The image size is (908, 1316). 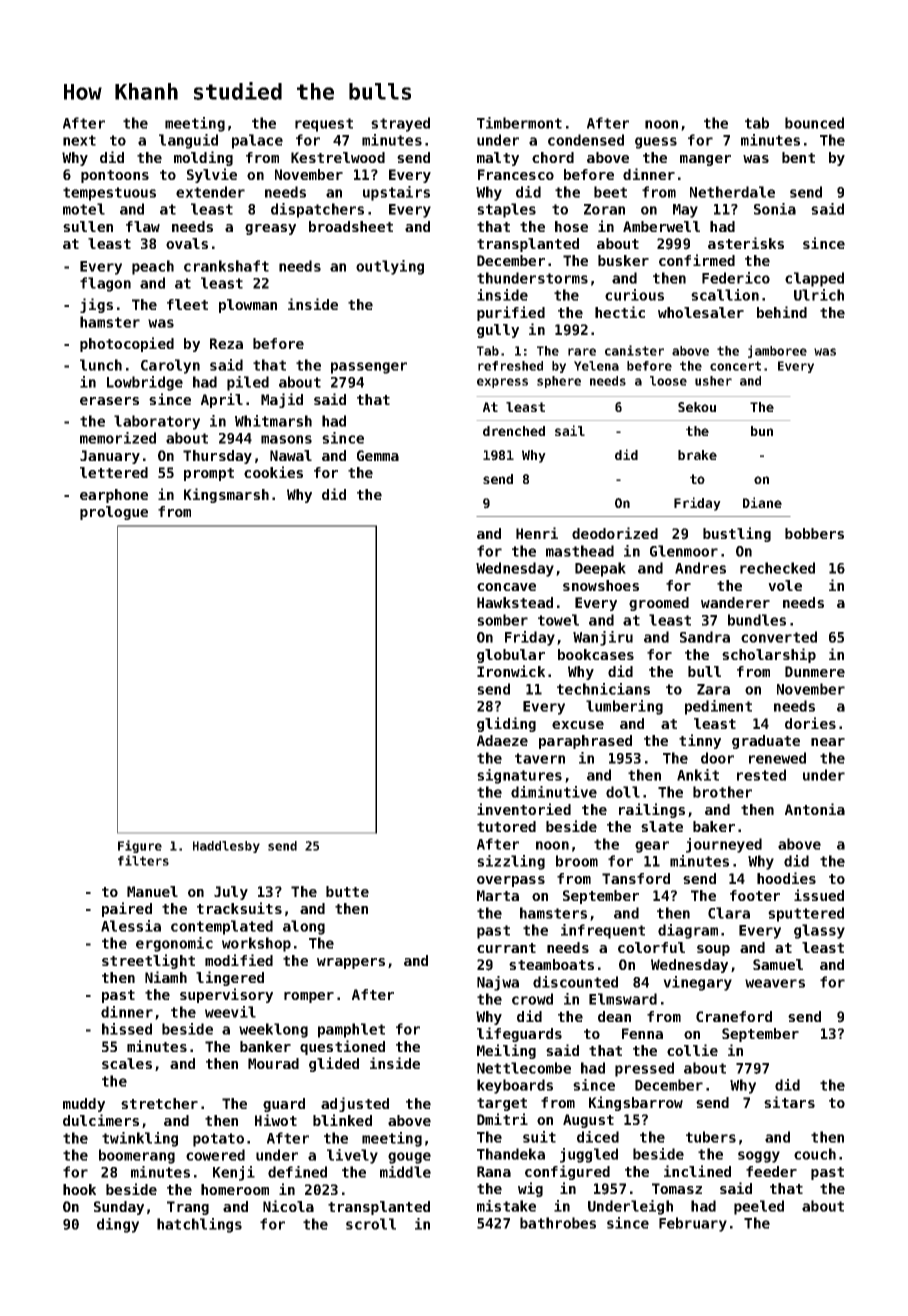 What do you see at coordinates (127, 909) in the page?
I see `paired` at bounding box center [127, 909].
